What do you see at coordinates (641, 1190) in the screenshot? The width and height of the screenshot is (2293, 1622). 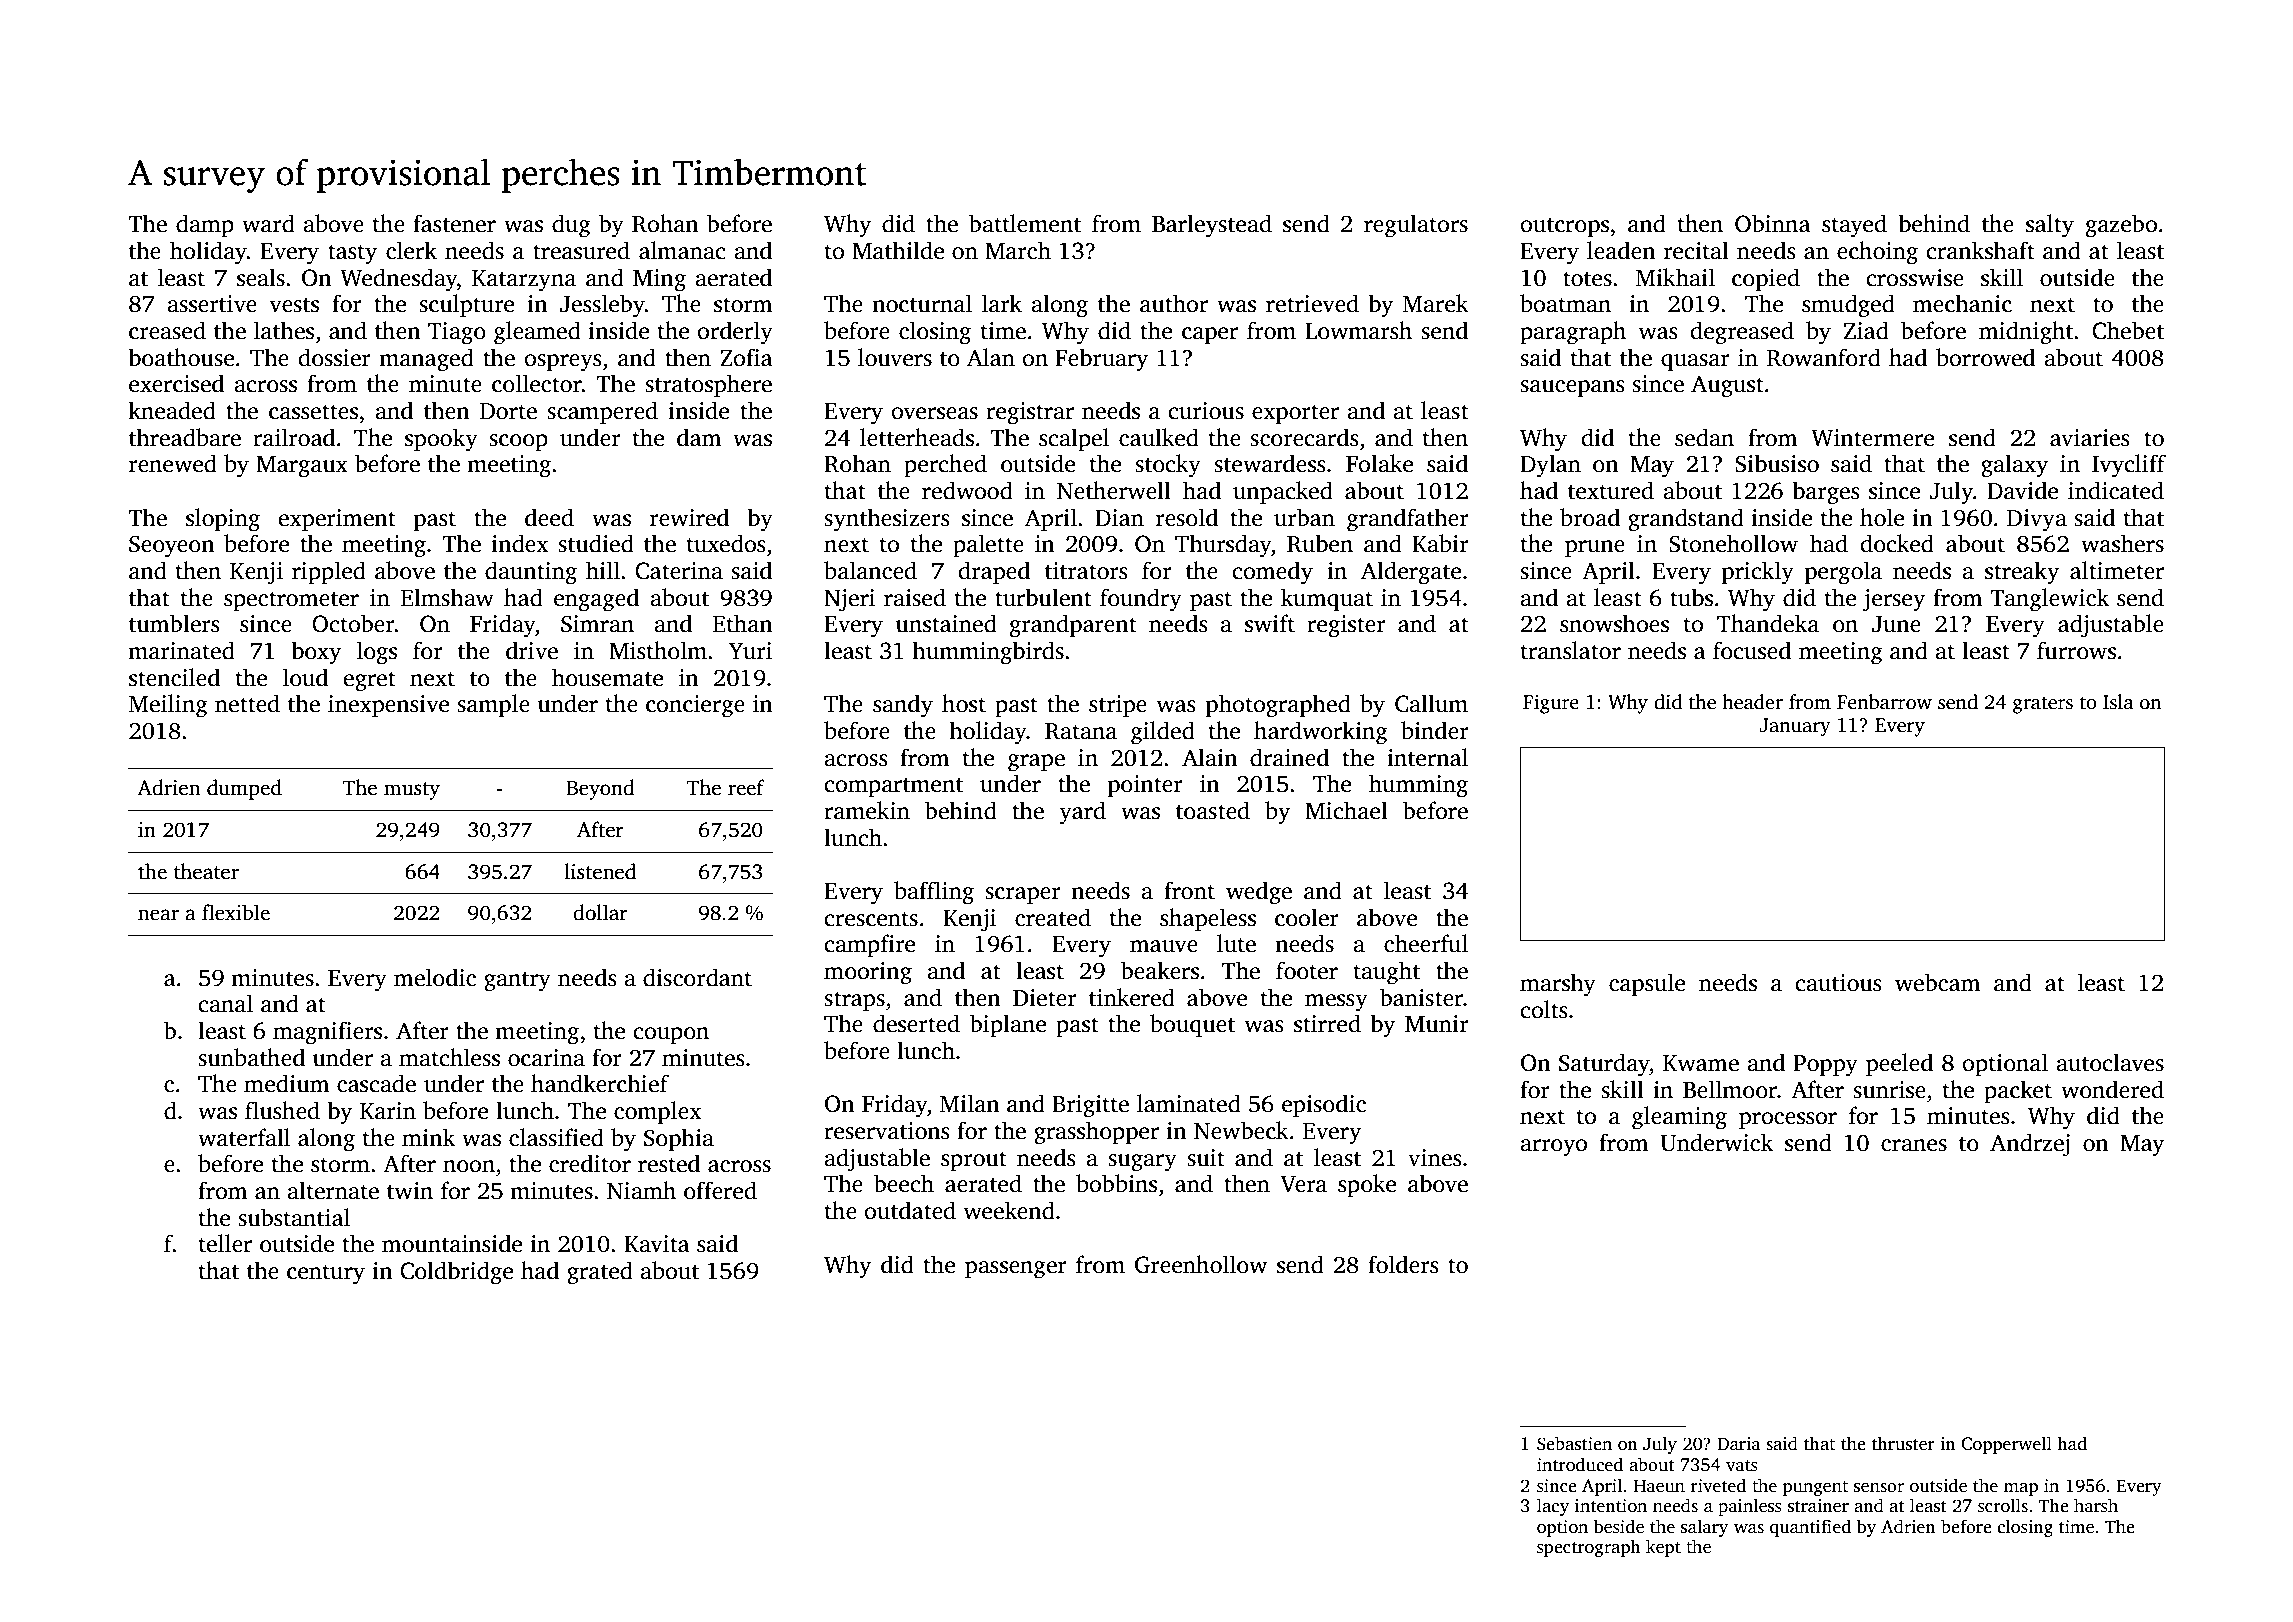 I see `Niamh` at bounding box center [641, 1190].
